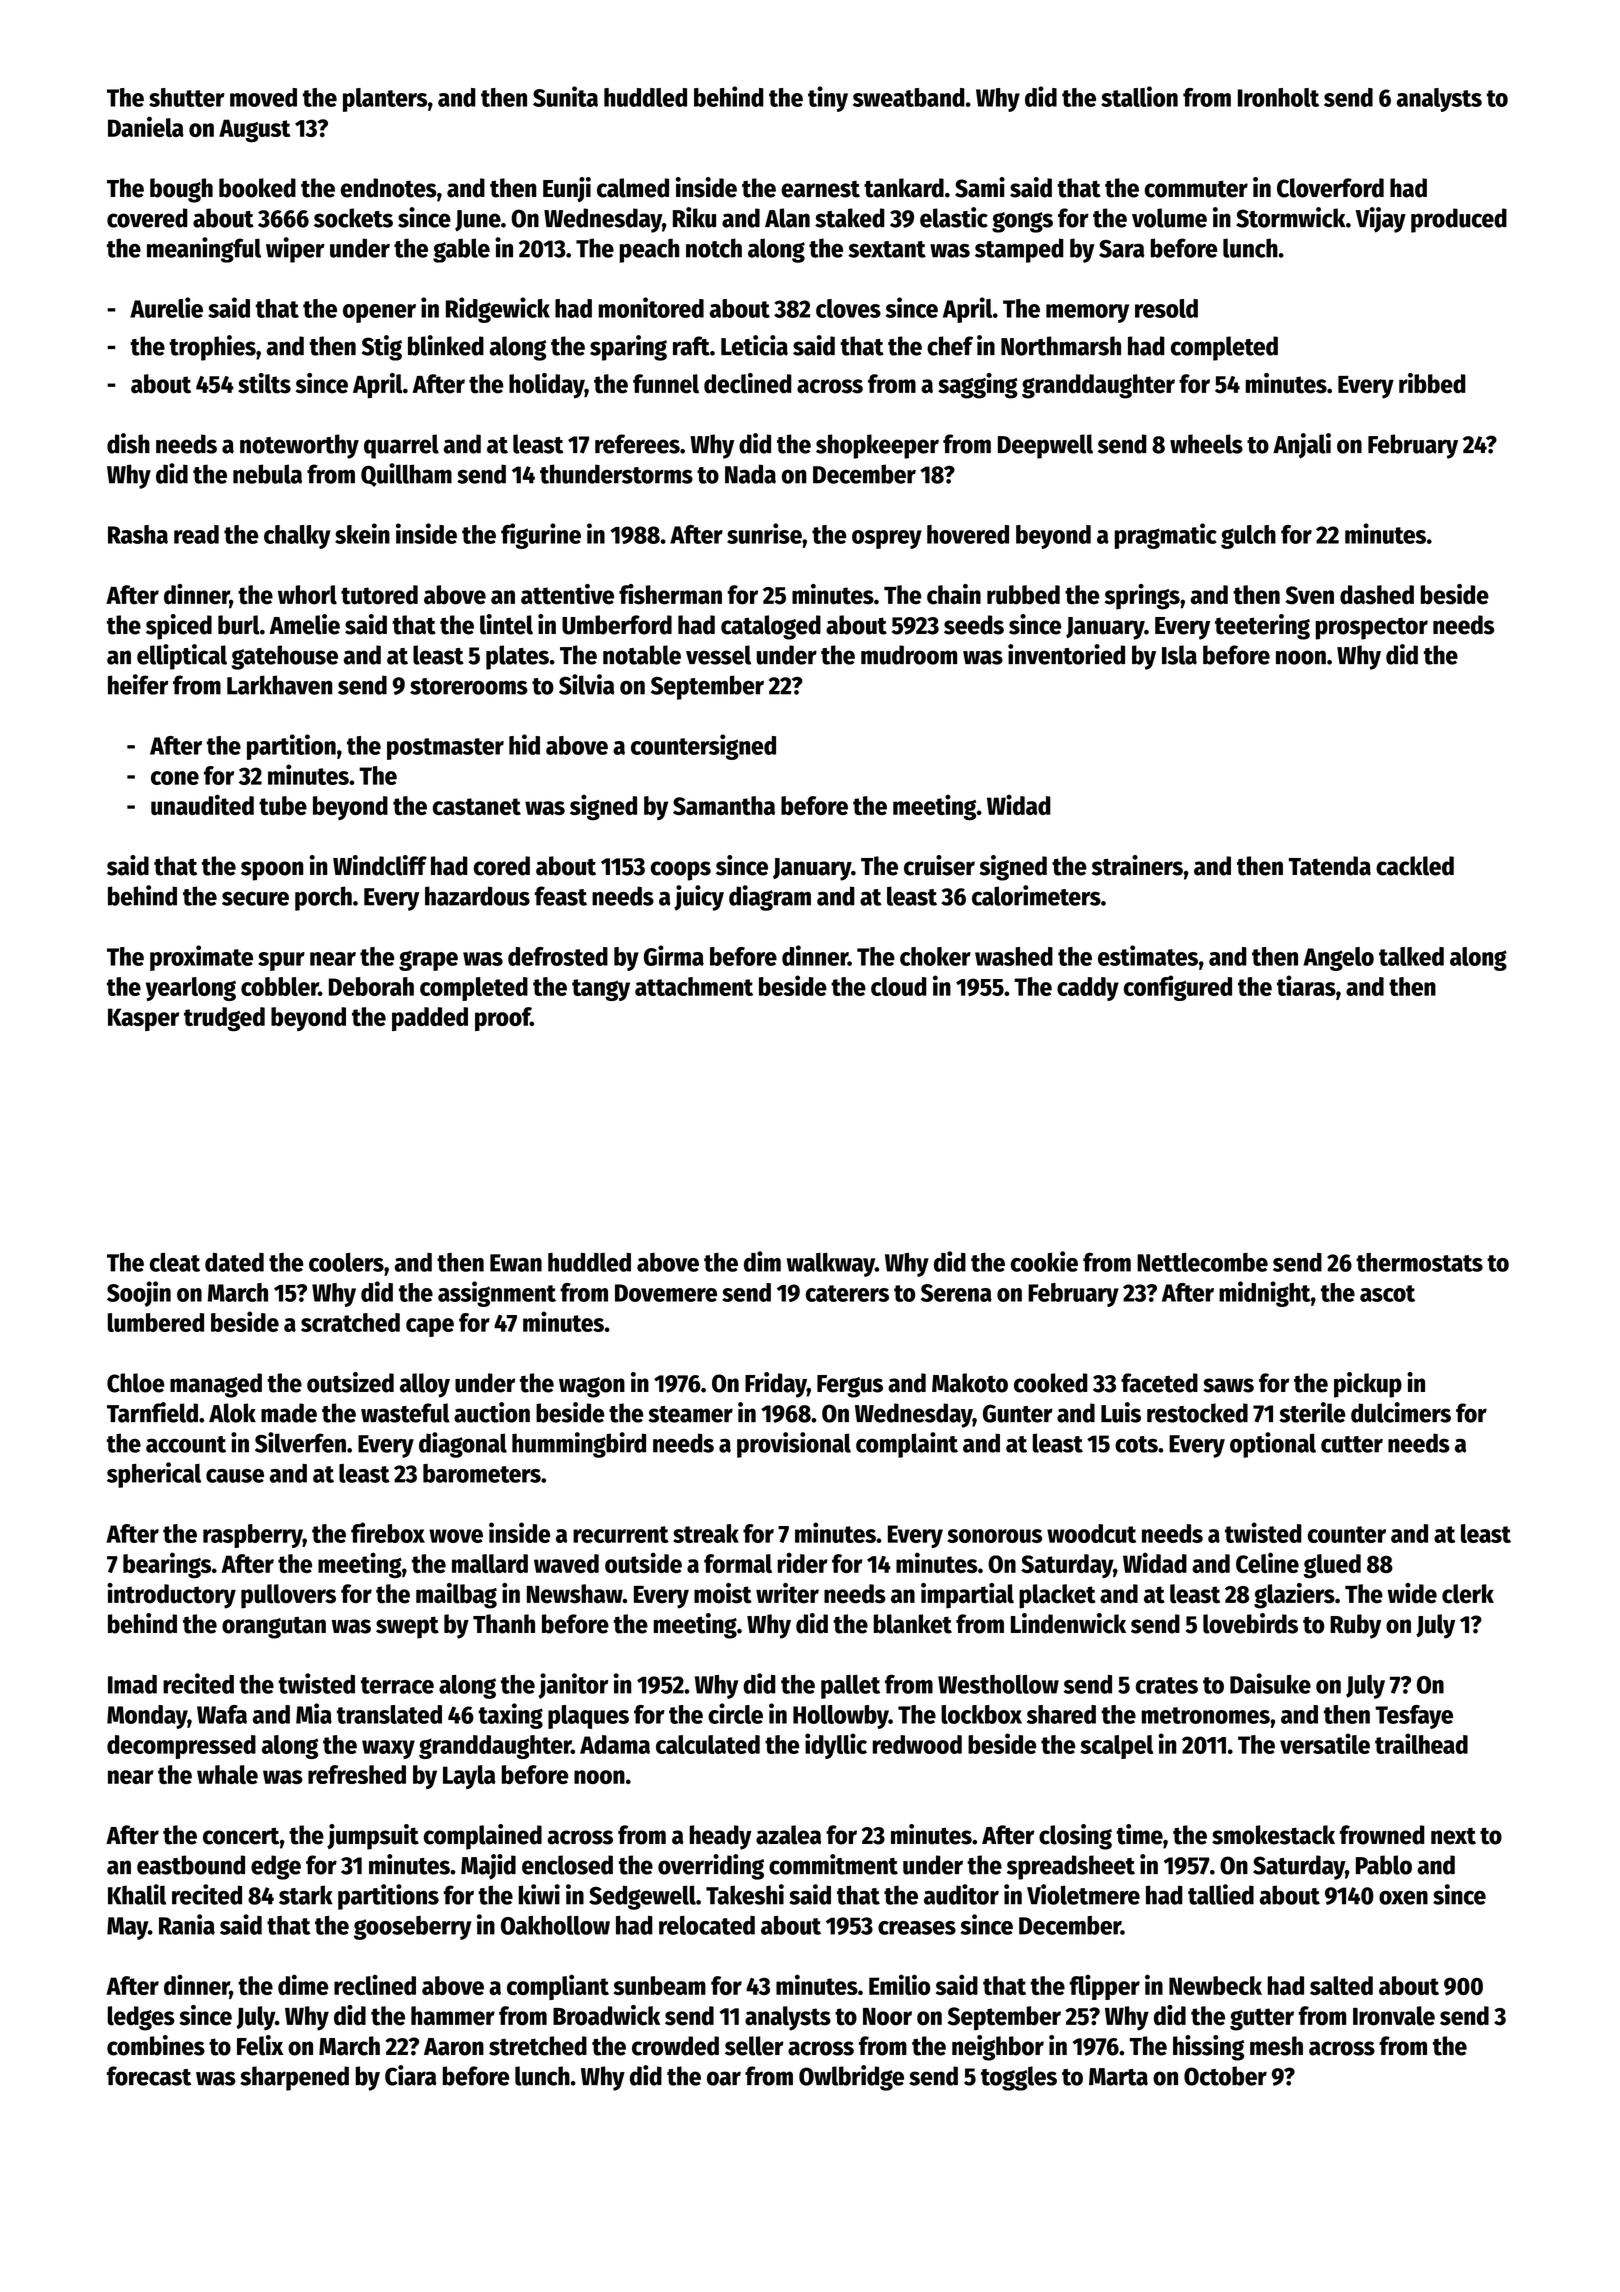  I want to click on combines, so click(156, 2045).
